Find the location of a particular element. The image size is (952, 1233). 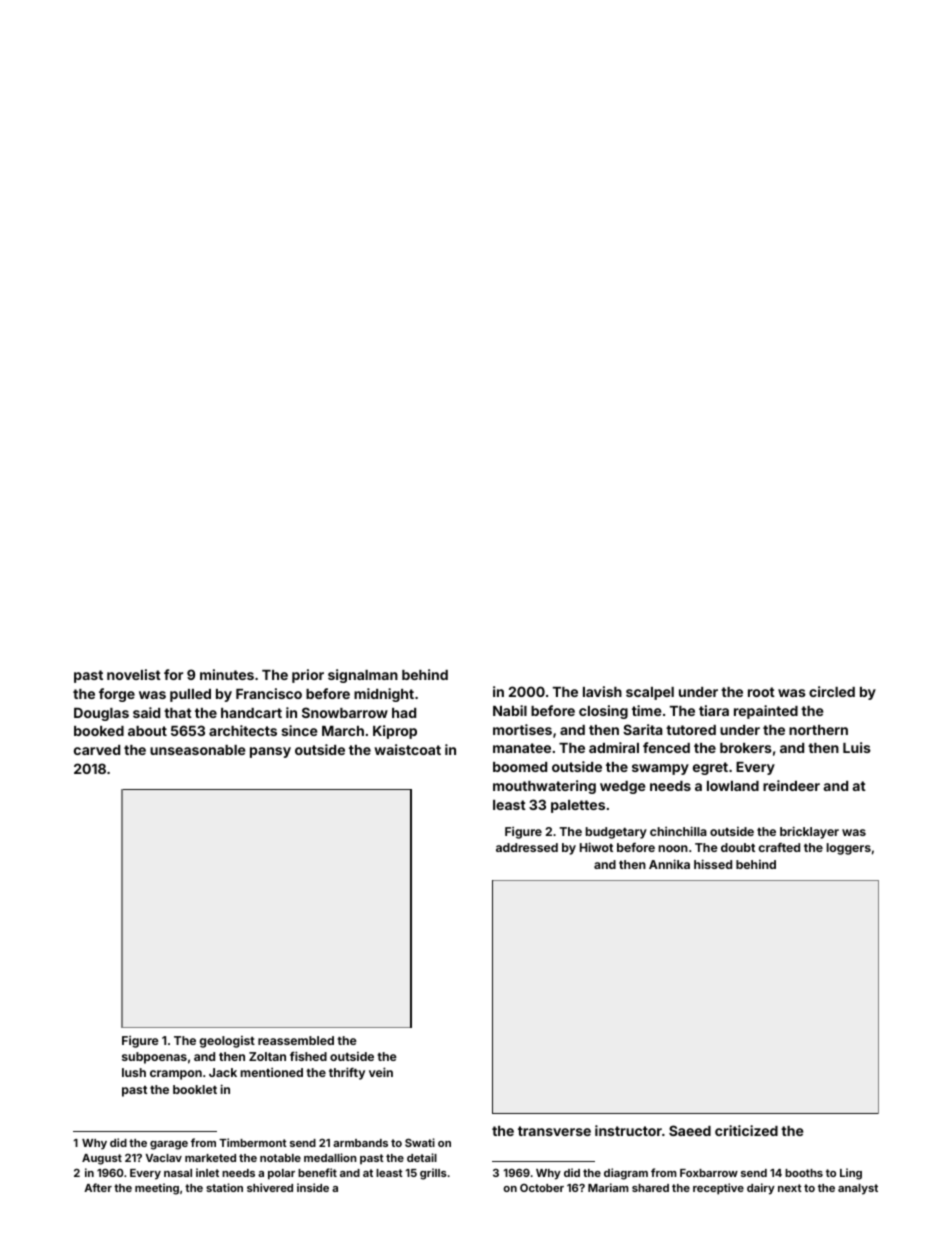

carved is located at coordinates (97, 750).
